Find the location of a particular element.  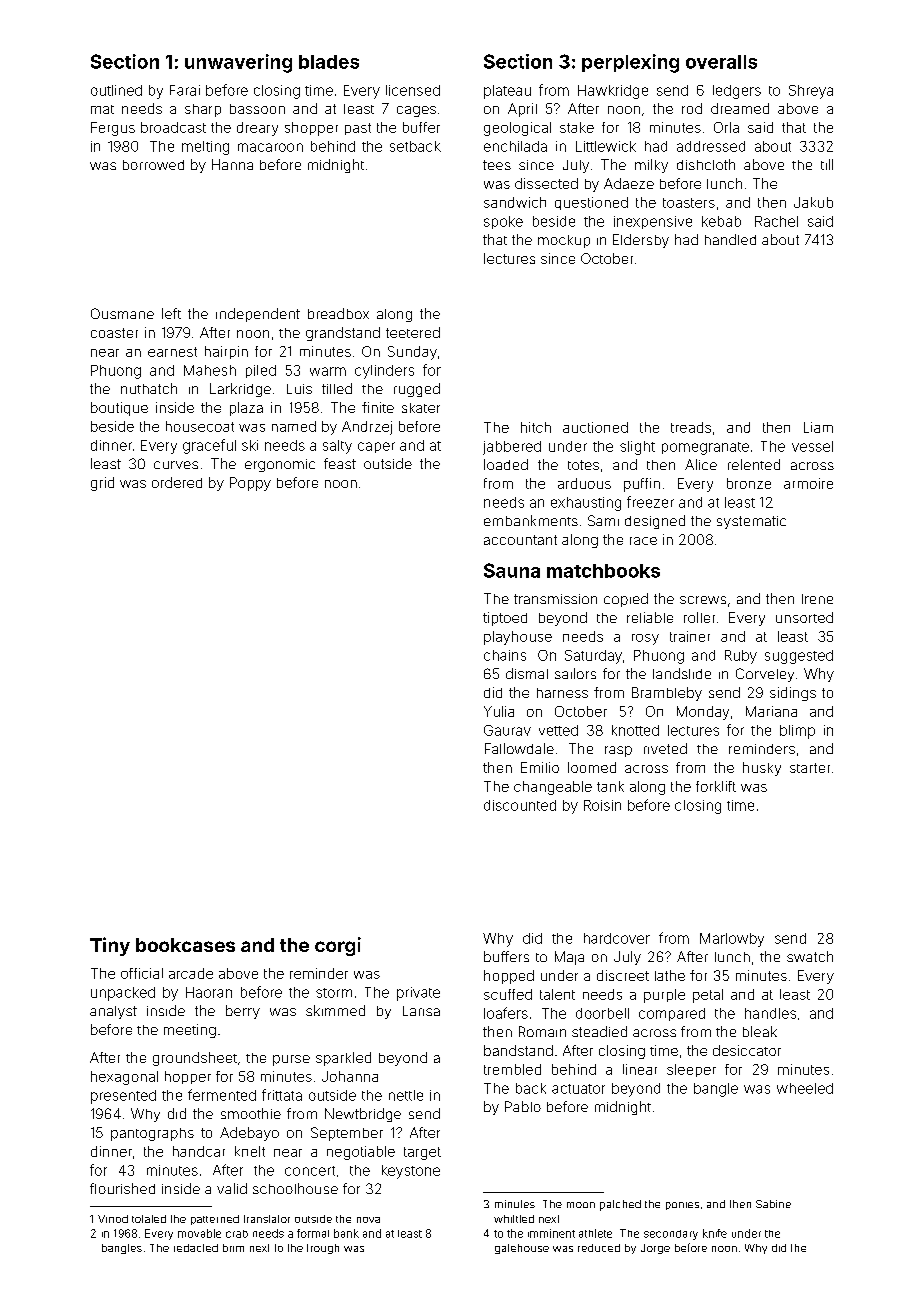

sandwich is located at coordinates (515, 202).
